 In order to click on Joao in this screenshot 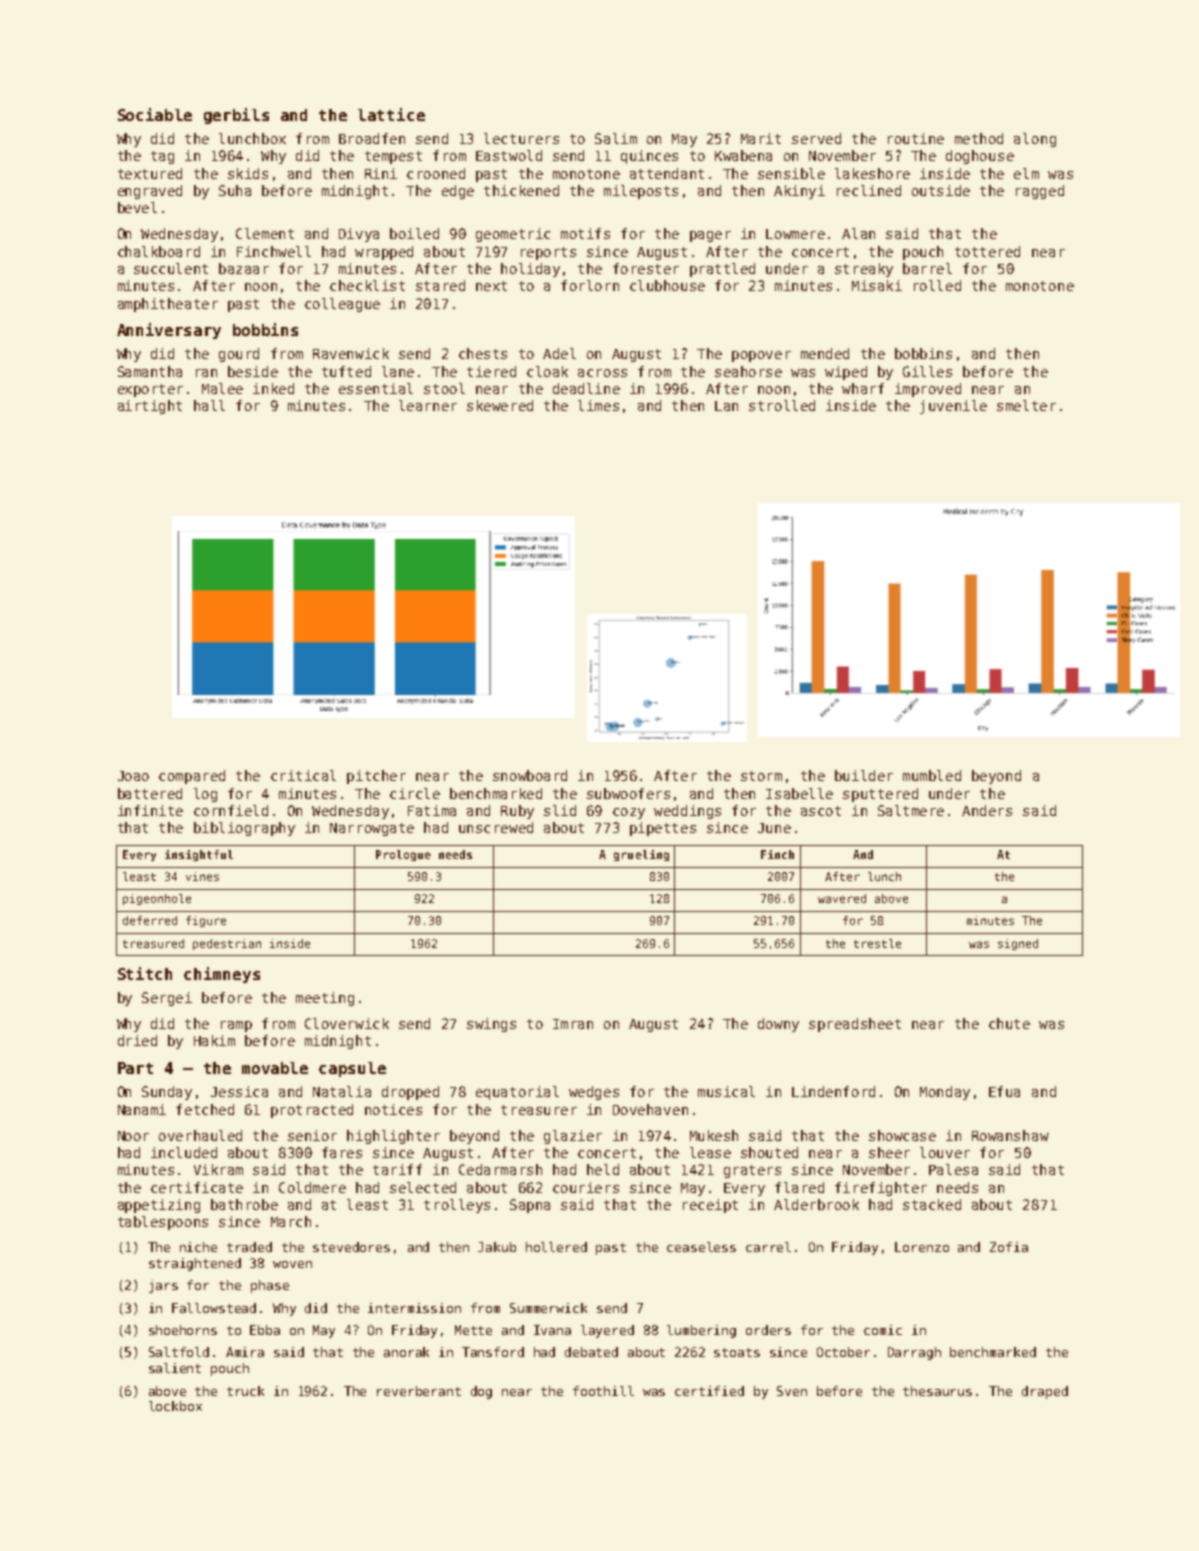, I will do `click(133, 776)`.
